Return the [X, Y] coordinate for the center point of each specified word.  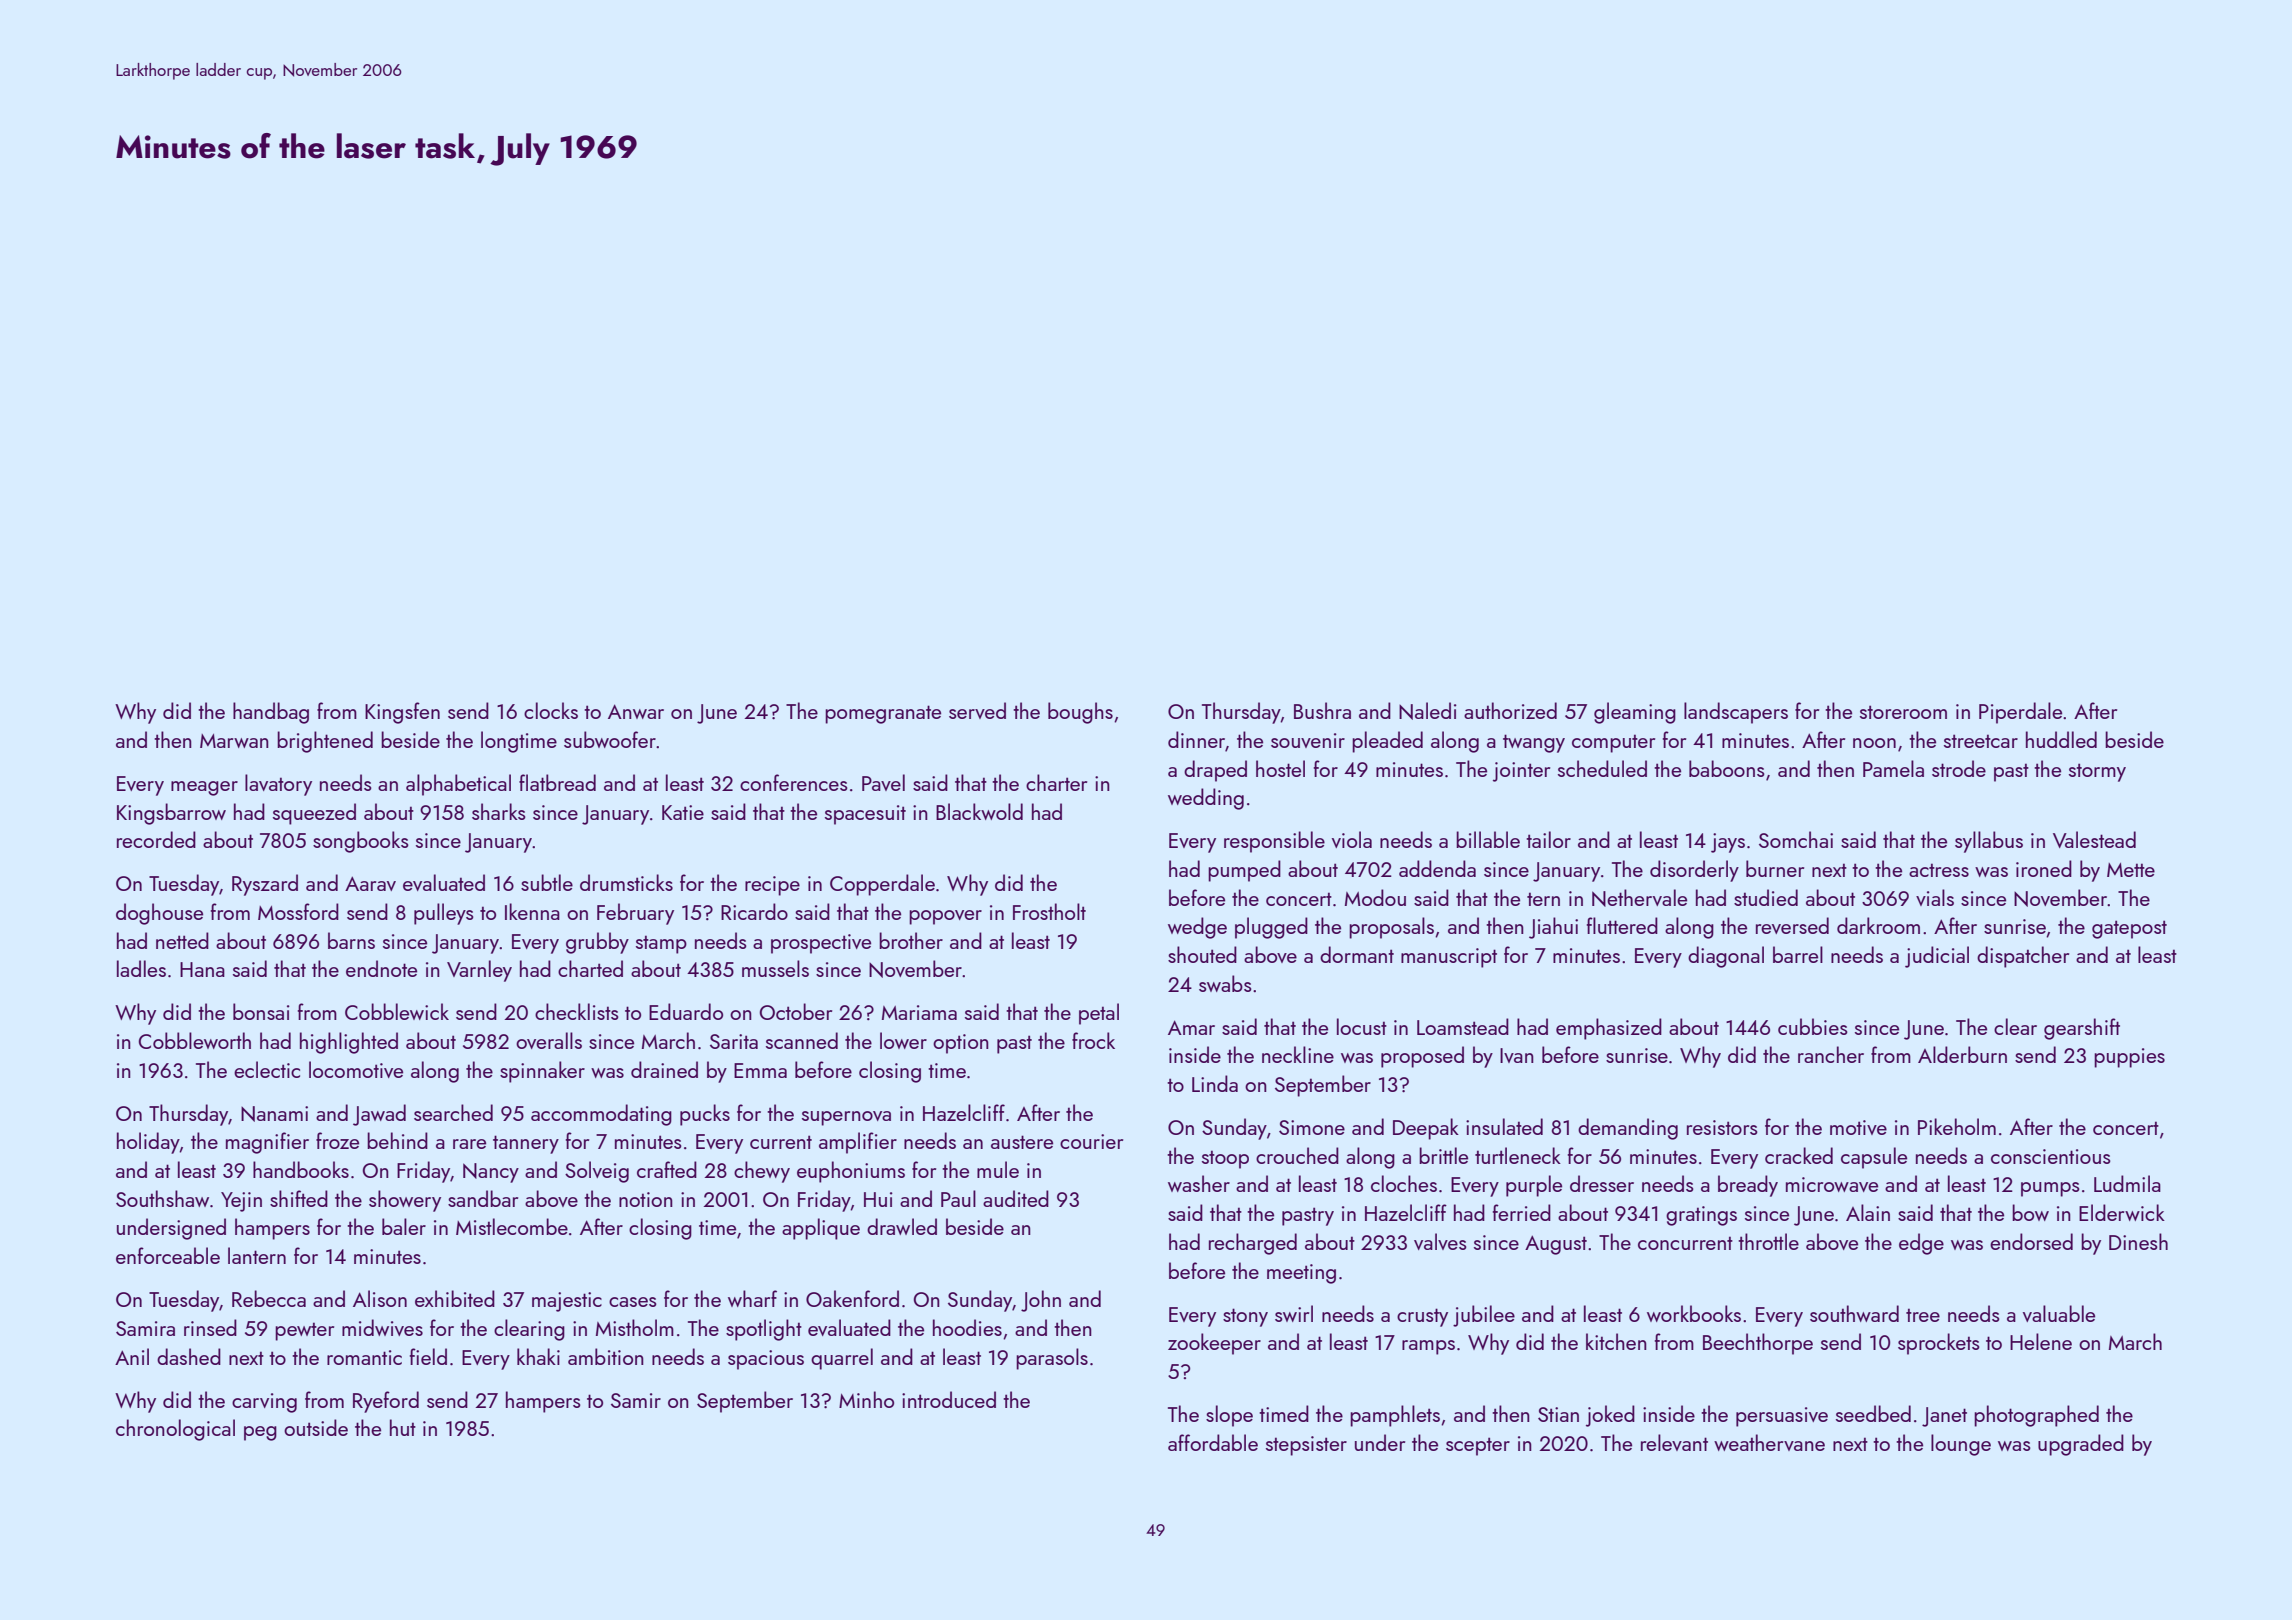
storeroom [1903, 712]
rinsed [210, 1327]
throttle [1768, 1241]
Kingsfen [402, 713]
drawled [902, 1226]
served [977, 710]
